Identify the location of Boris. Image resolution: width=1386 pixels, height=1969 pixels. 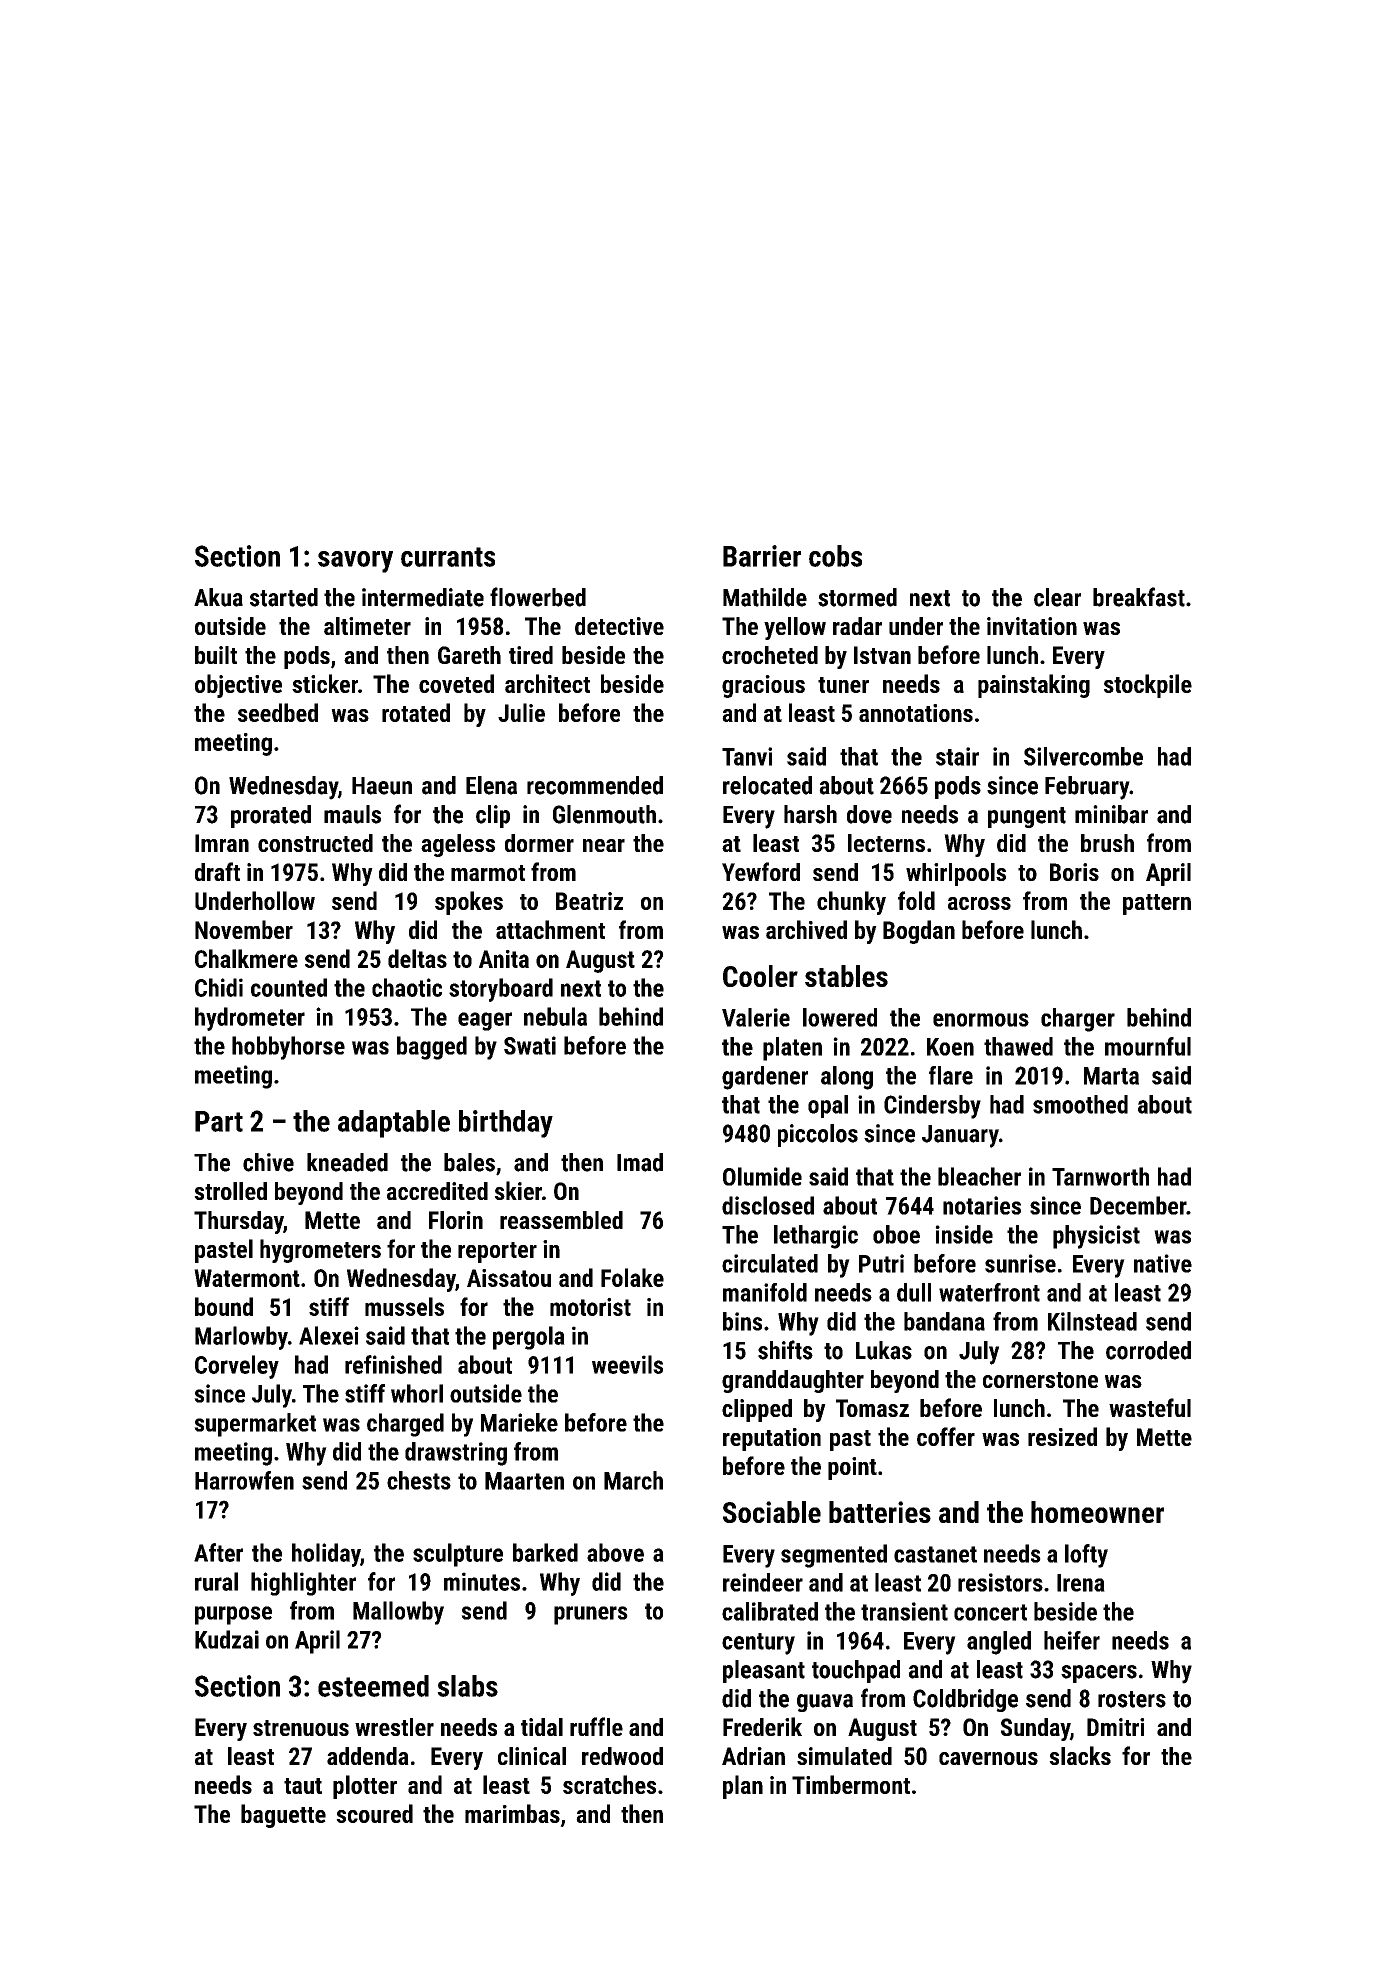
(1074, 872).
